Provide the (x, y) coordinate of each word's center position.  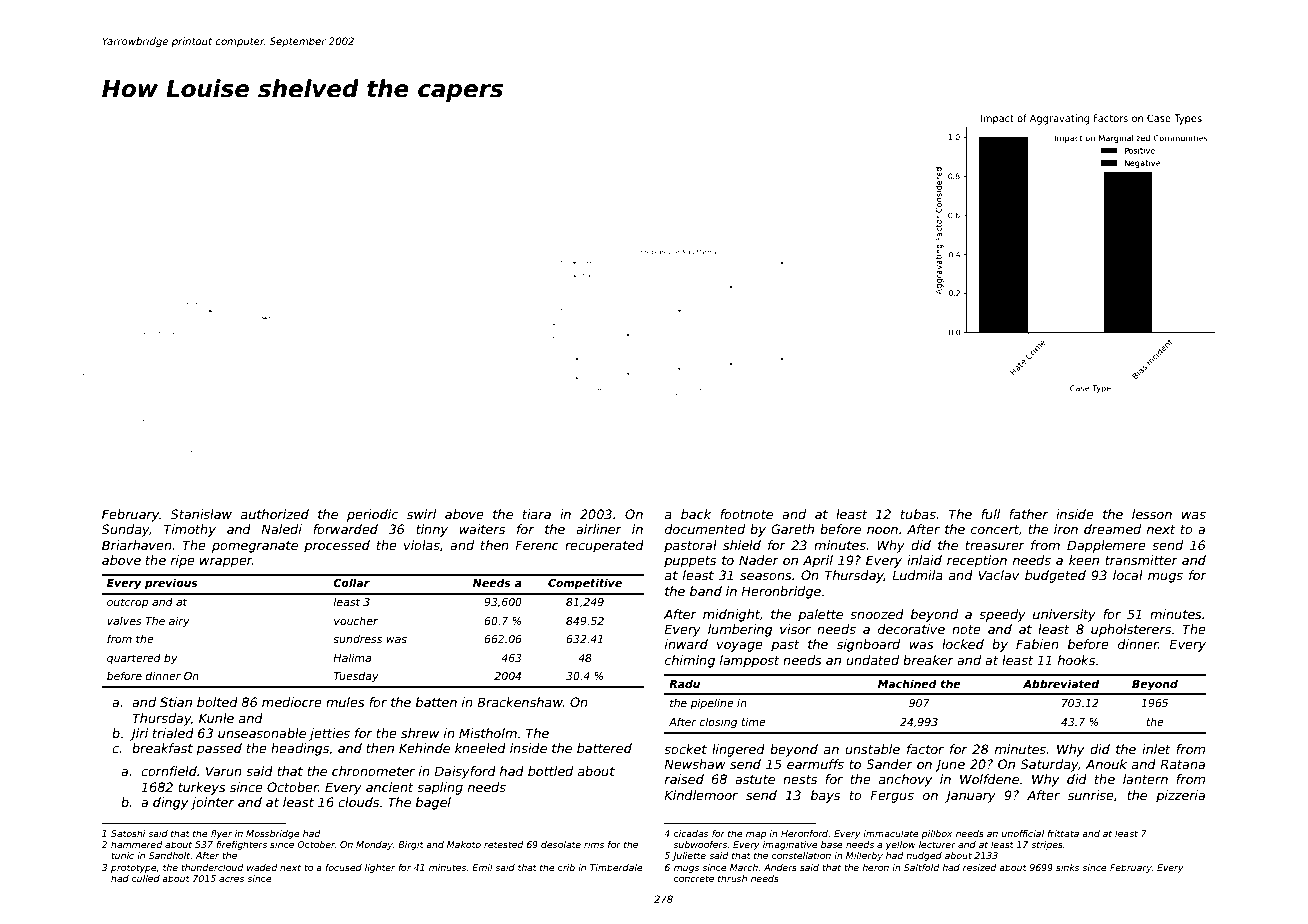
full (990, 514)
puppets (690, 562)
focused (343, 867)
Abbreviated (1061, 683)
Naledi (281, 529)
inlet (1156, 749)
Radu (684, 683)
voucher (356, 621)
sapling (440, 788)
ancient (390, 787)
